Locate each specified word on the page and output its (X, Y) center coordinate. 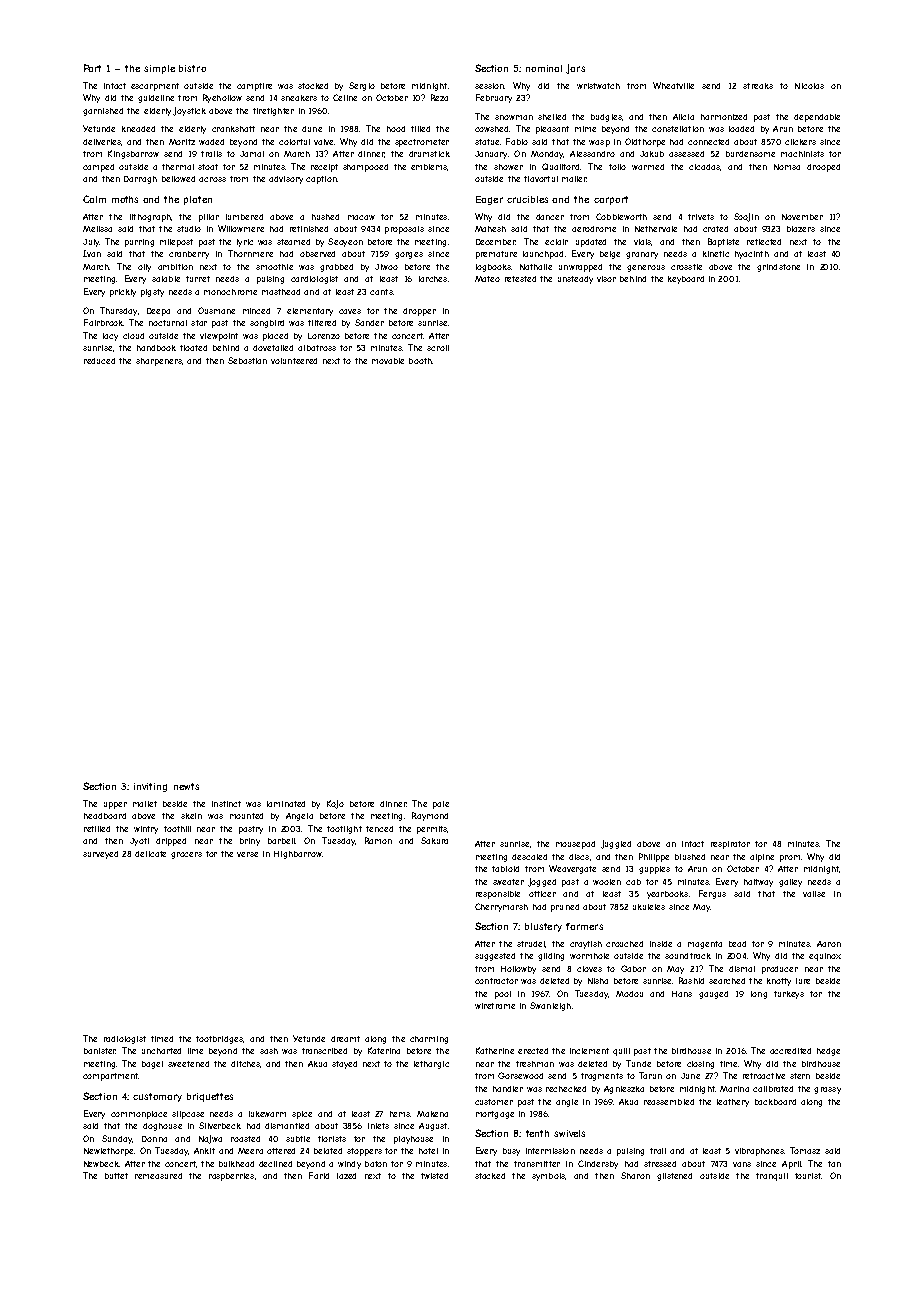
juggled (616, 844)
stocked (313, 86)
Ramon (378, 840)
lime (195, 1051)
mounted (246, 816)
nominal (544, 68)
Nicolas (809, 86)
